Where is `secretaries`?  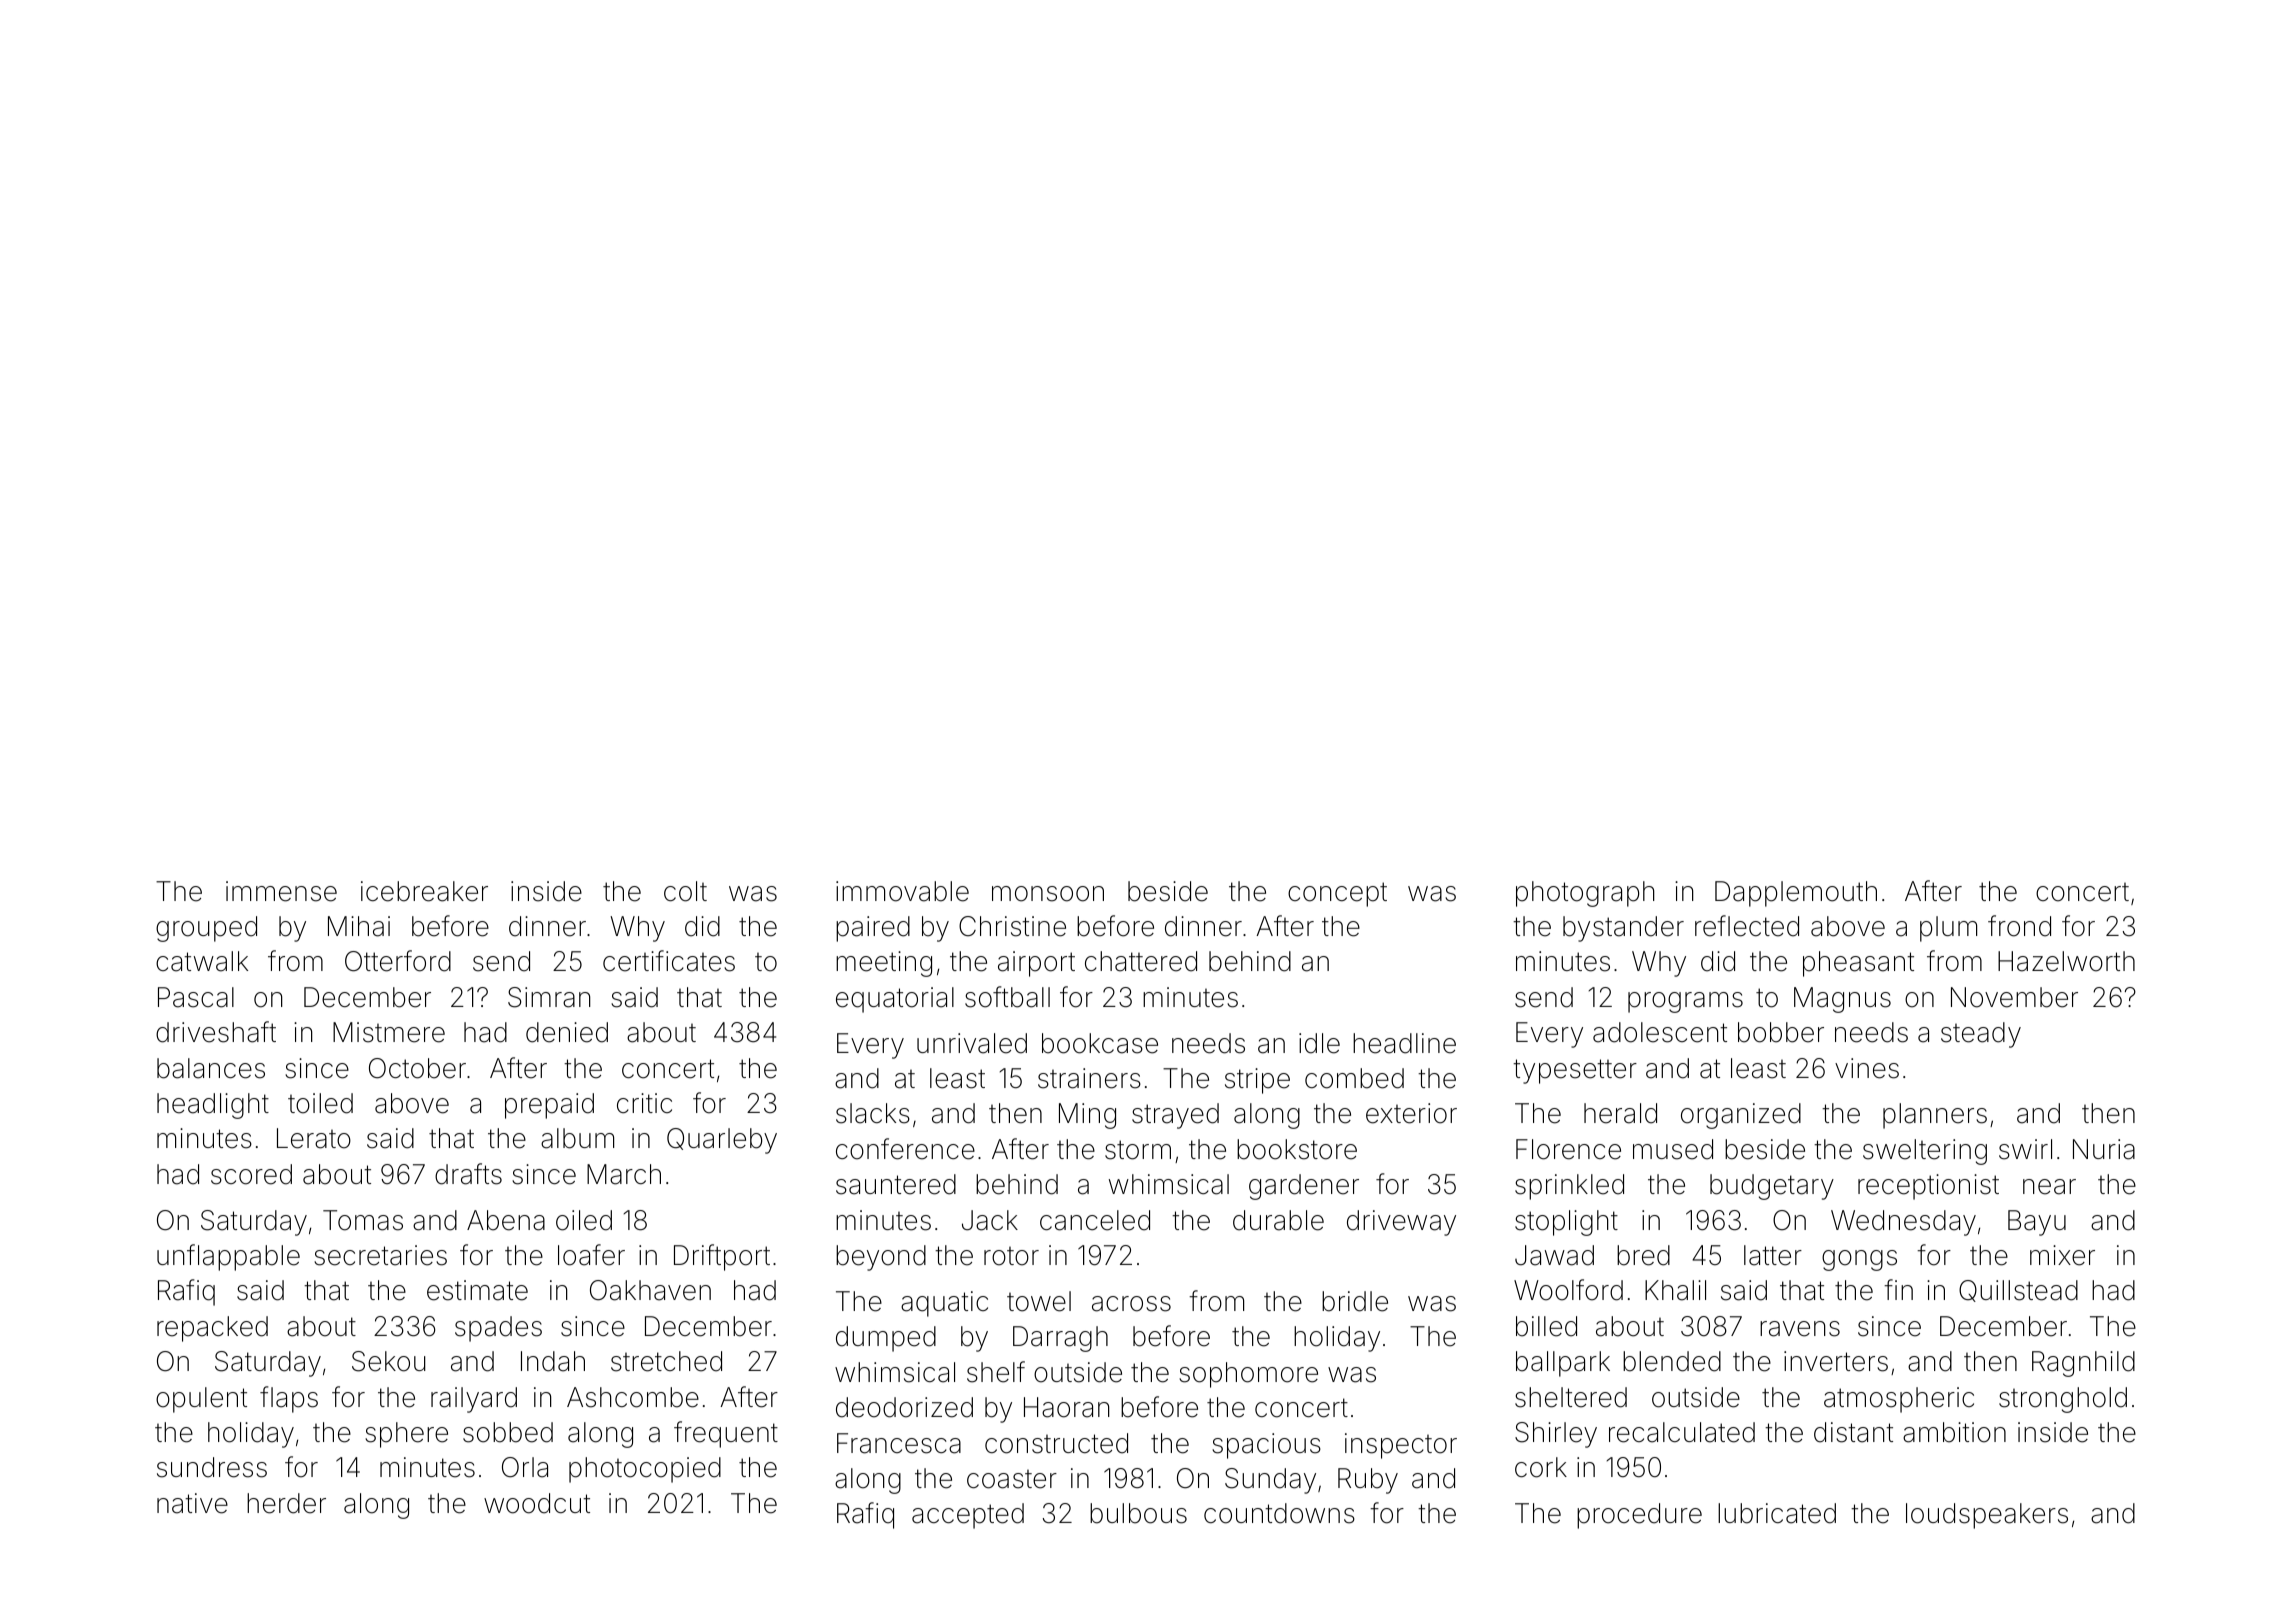 secretaries is located at coordinates (380, 1255).
